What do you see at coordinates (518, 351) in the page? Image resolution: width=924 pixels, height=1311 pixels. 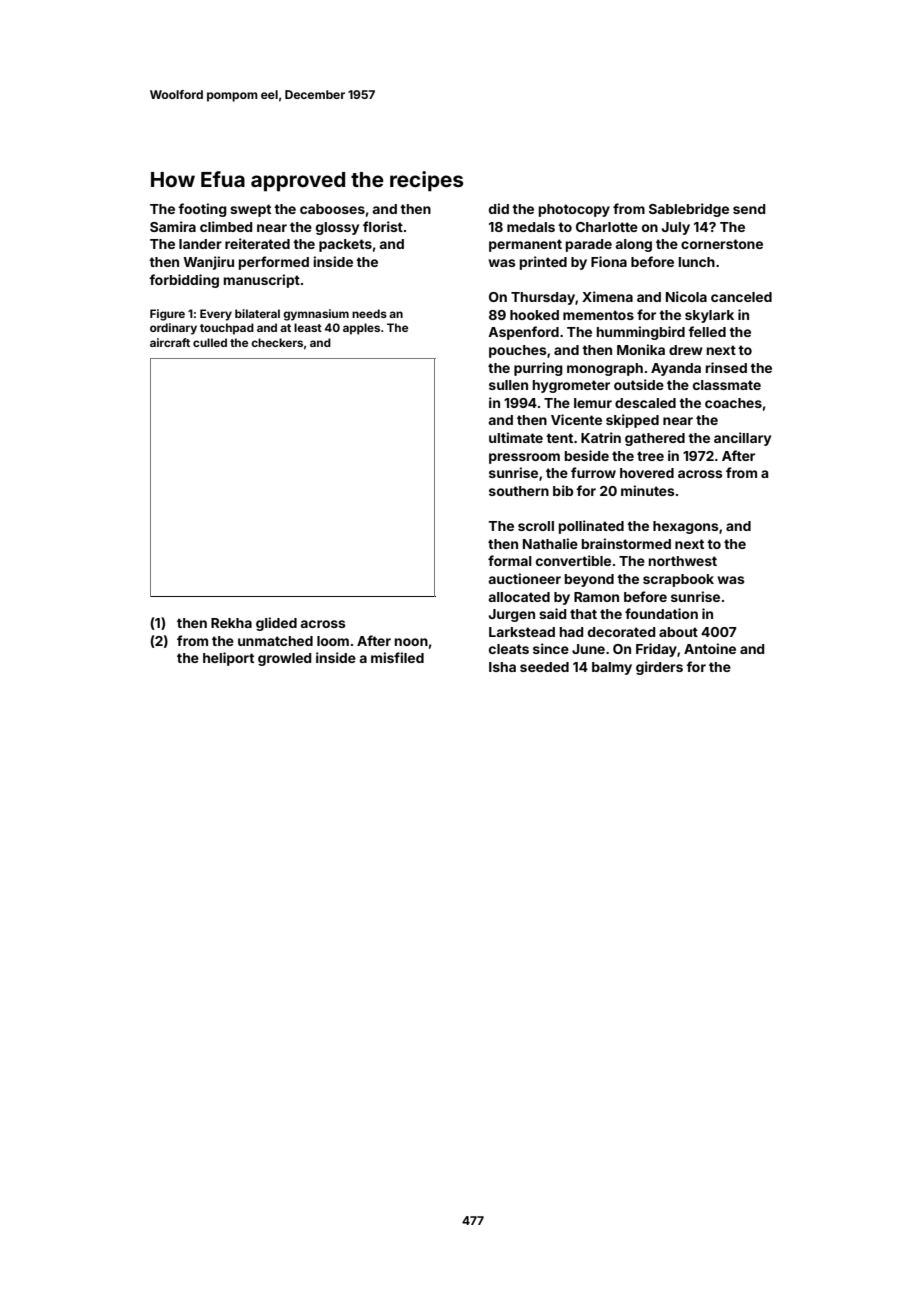 I see `pouches` at bounding box center [518, 351].
